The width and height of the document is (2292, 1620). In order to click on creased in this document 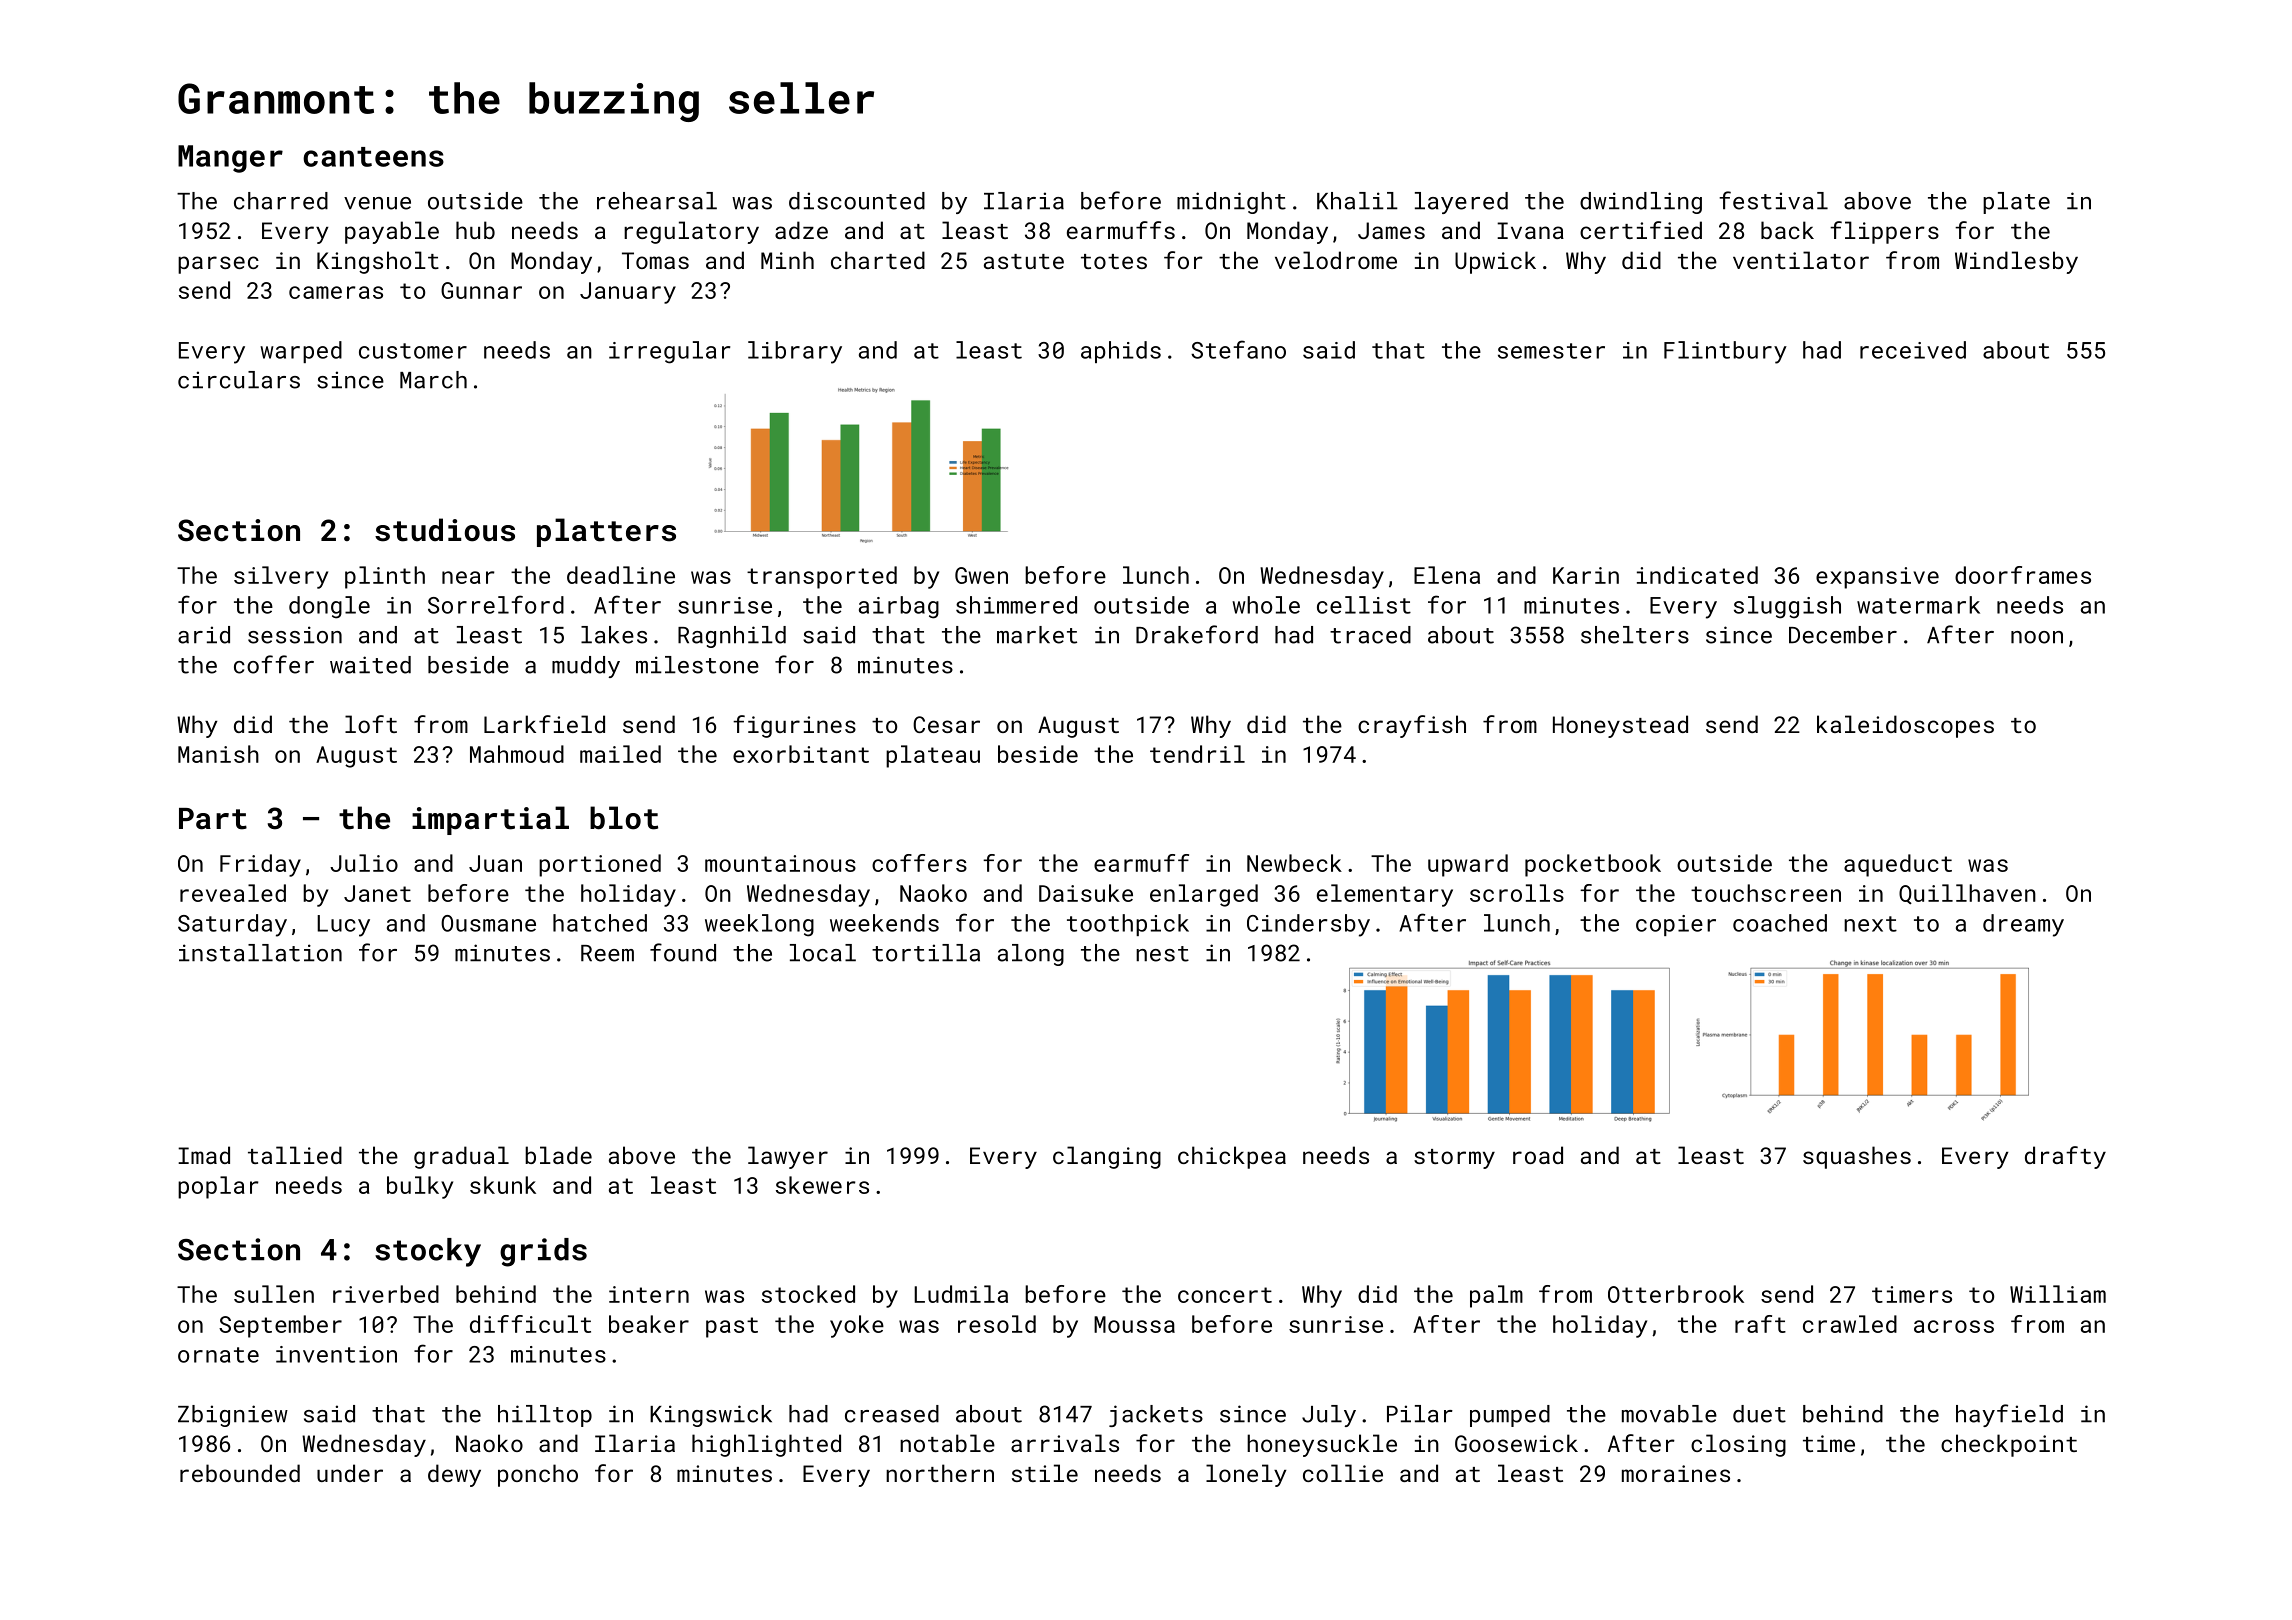, I will do `click(892, 1414)`.
